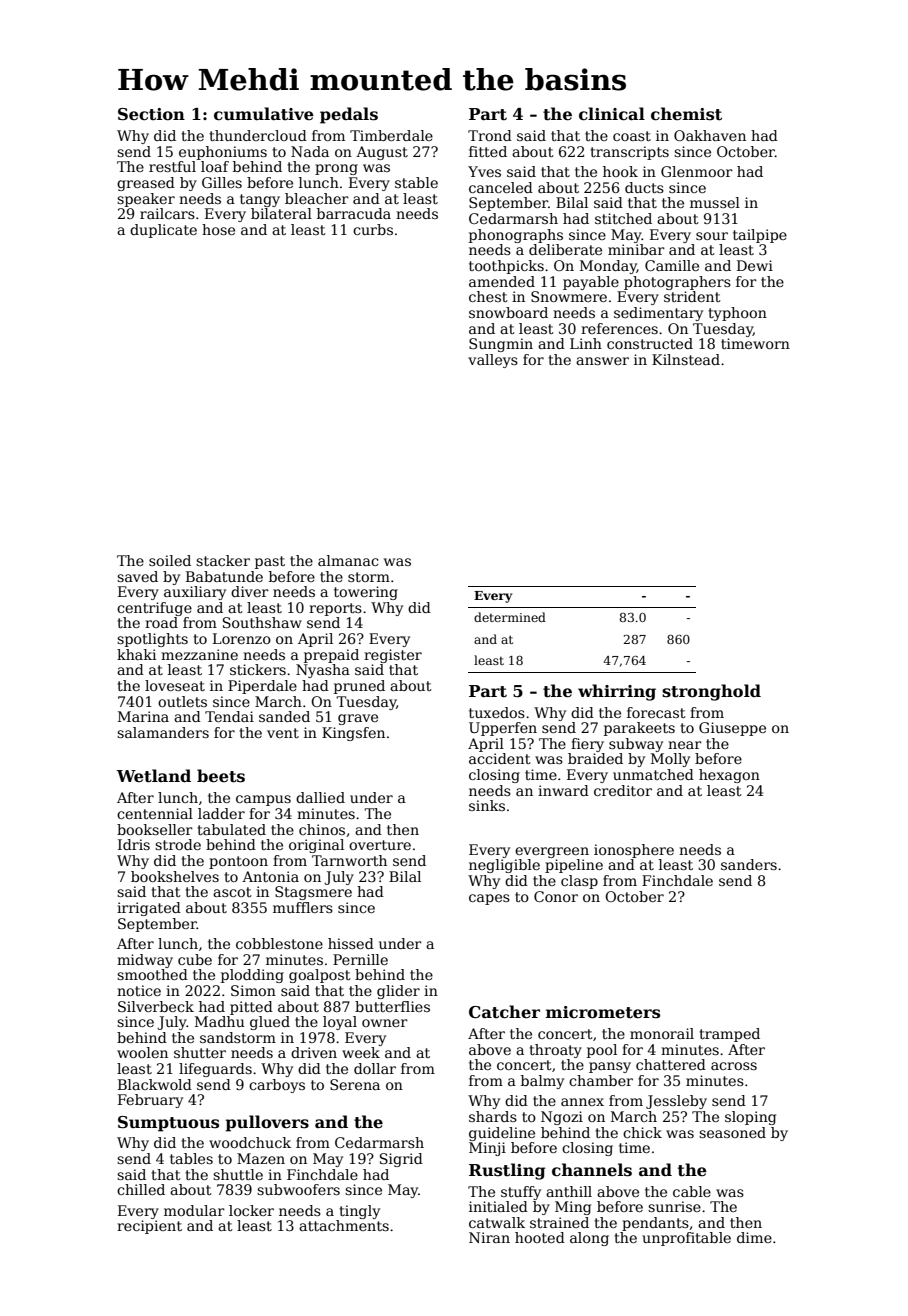 The height and width of the page is (1316, 908). I want to click on valleys, so click(493, 361).
